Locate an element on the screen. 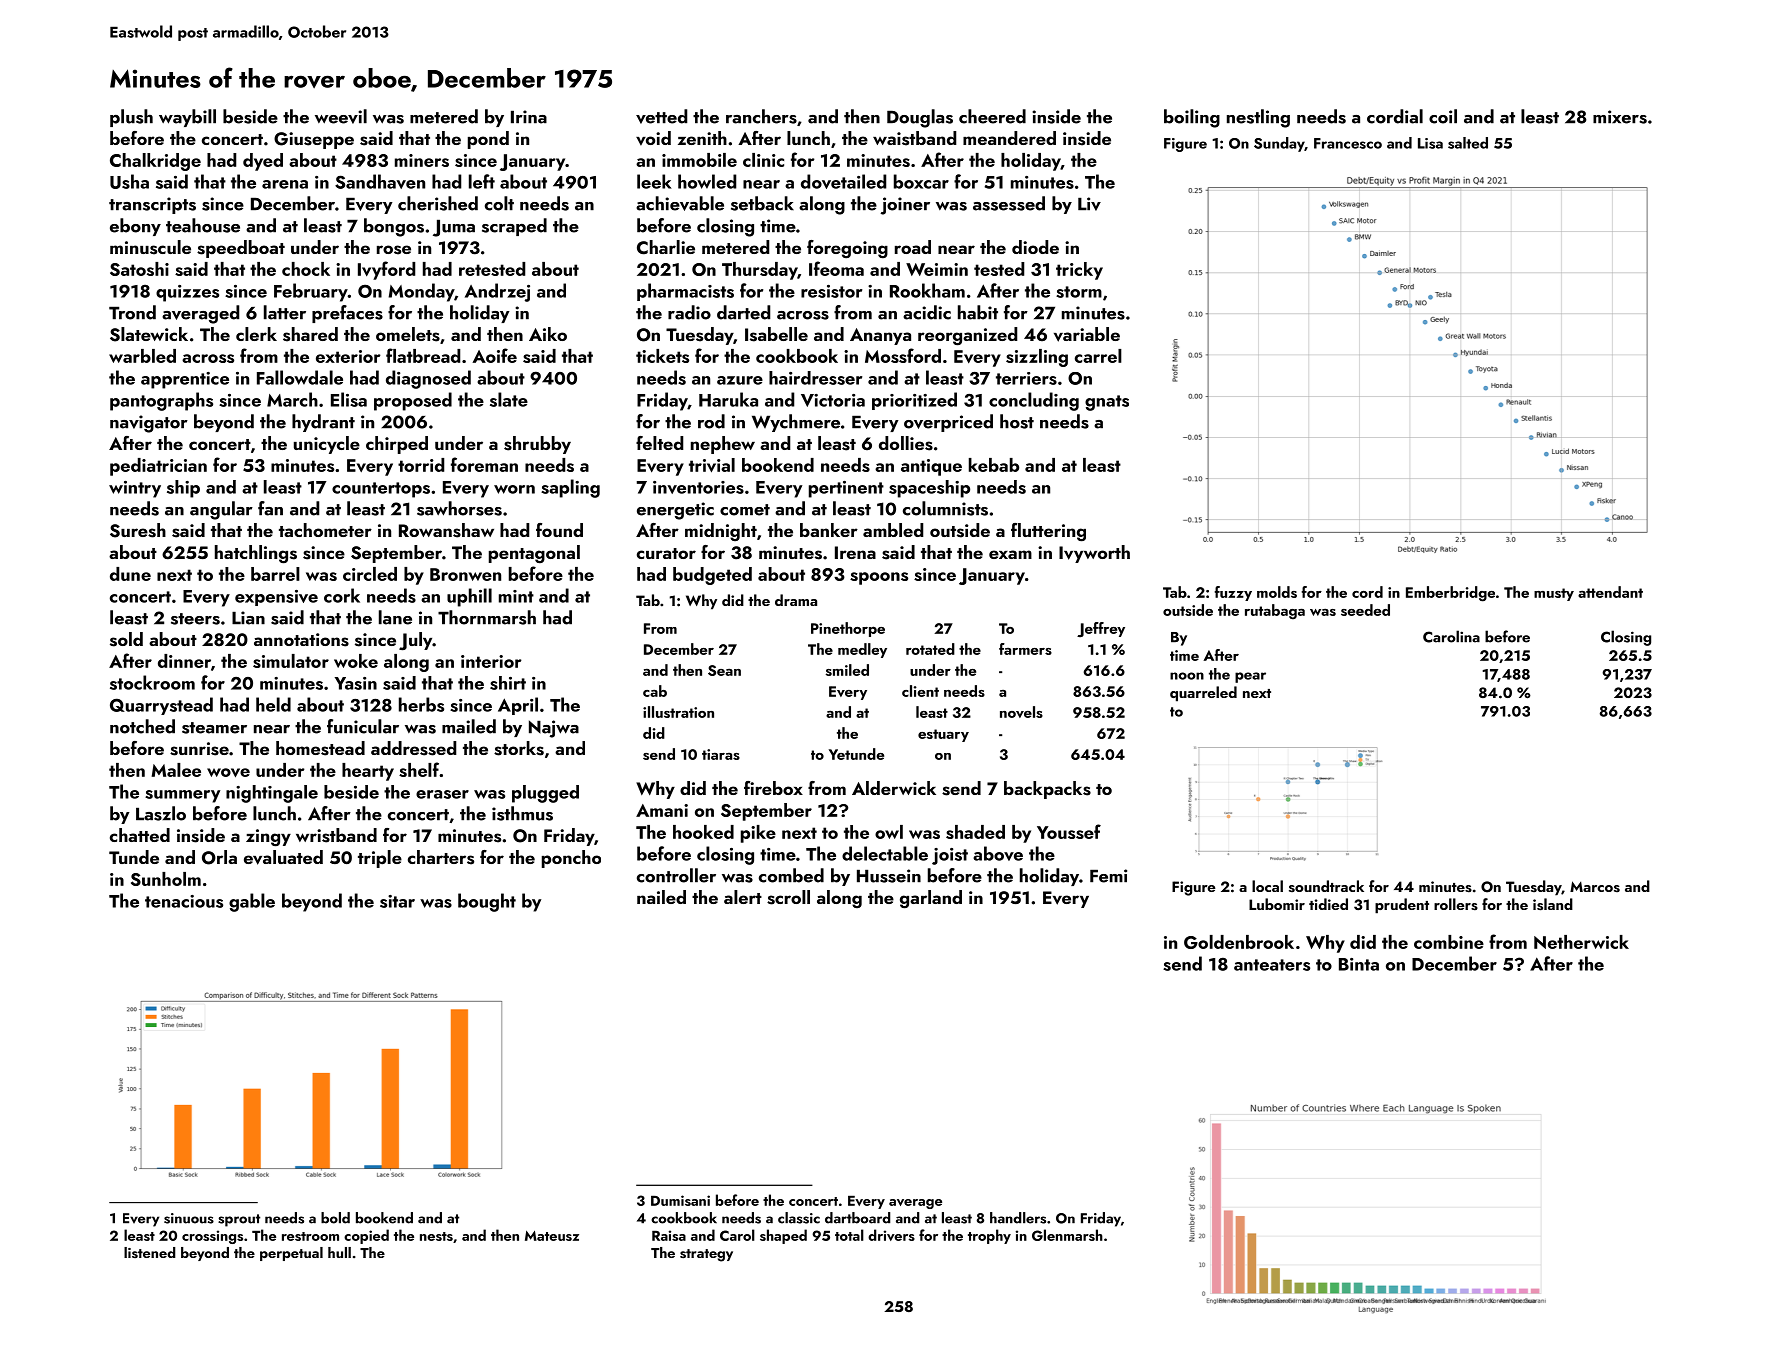 Image resolution: width=1768 pixels, height=1366 pixels. strategy is located at coordinates (706, 1255).
